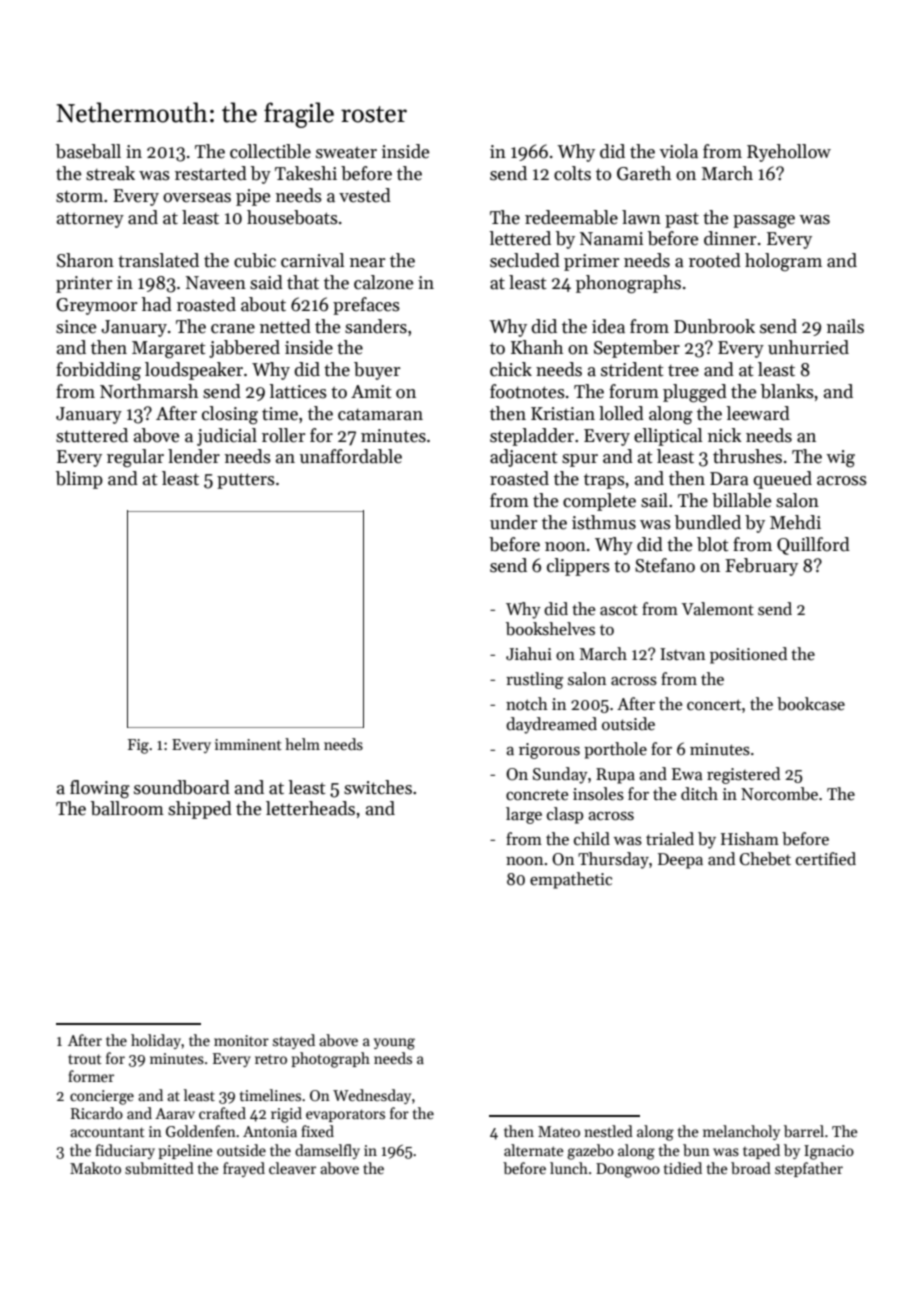 This page has height=1311, width=924. Describe the element at coordinates (95, 1168) in the page. I see `Makoto` at that location.
